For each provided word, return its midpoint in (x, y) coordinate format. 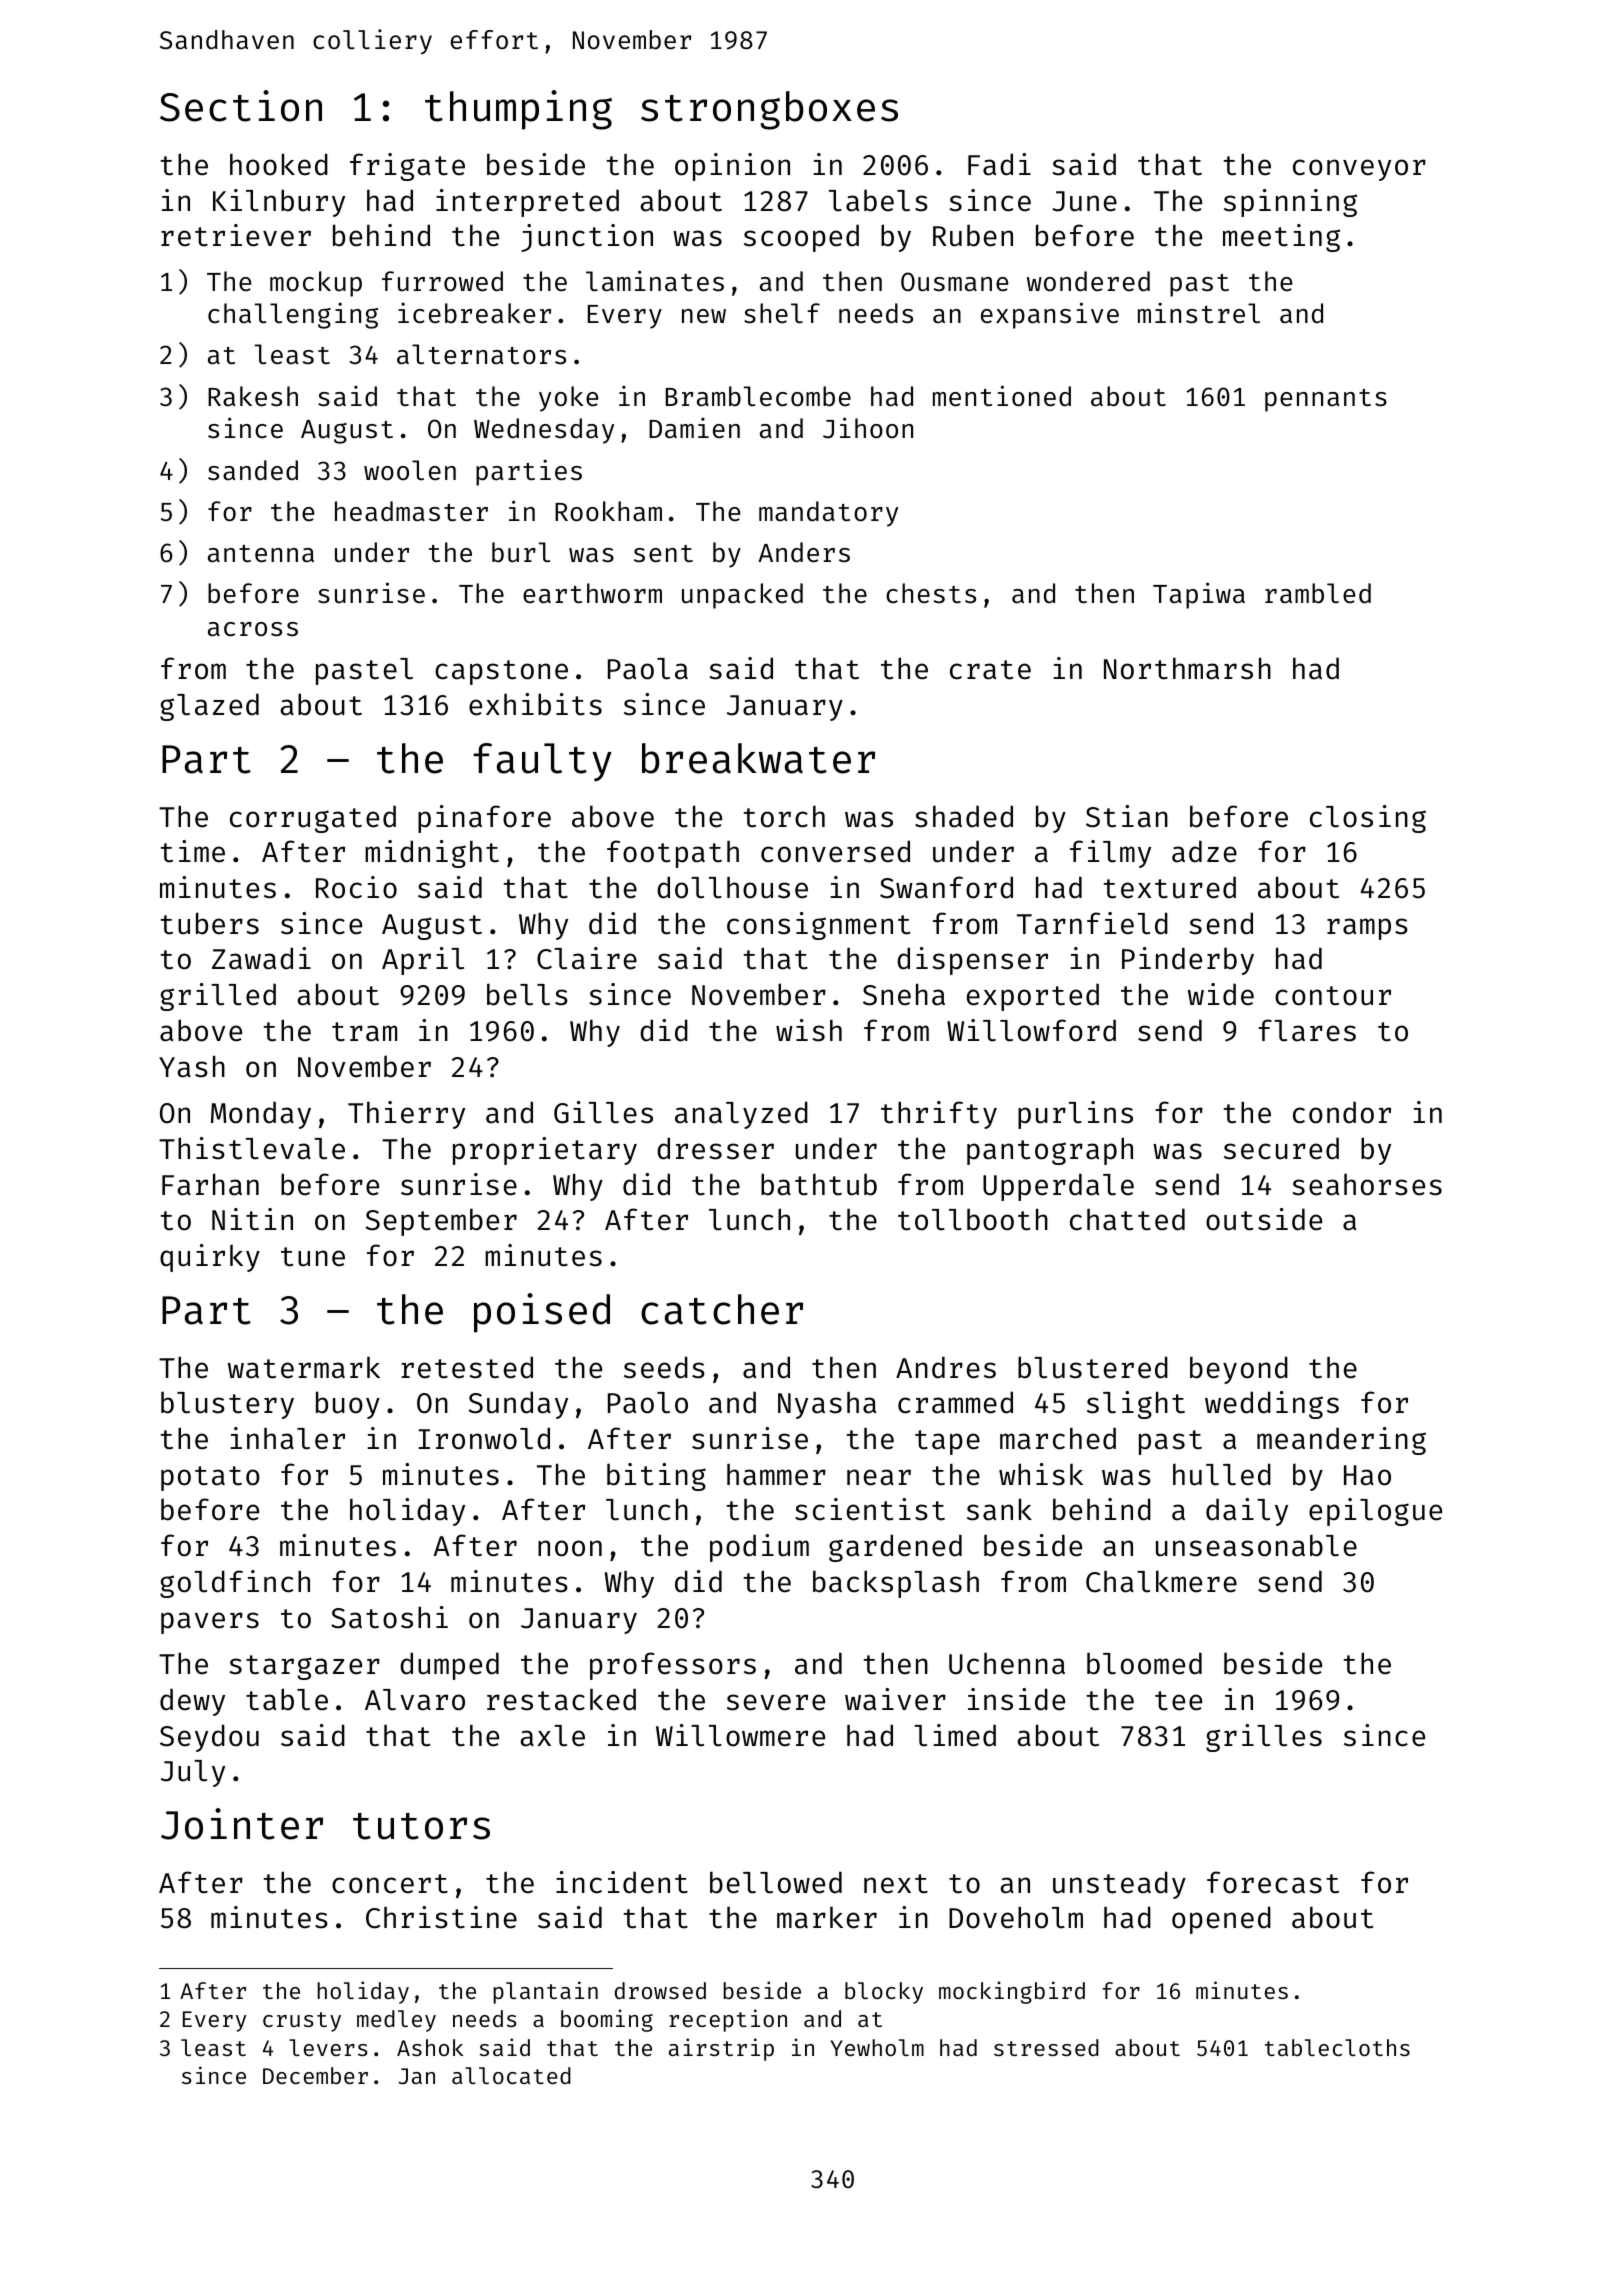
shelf (782, 313)
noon (570, 1548)
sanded (253, 470)
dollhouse (732, 887)
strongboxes (769, 110)
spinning (1290, 203)
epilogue (1375, 1512)
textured (1170, 887)
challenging (293, 315)
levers (328, 2047)
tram (364, 1032)
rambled (1318, 593)
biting (656, 1477)
